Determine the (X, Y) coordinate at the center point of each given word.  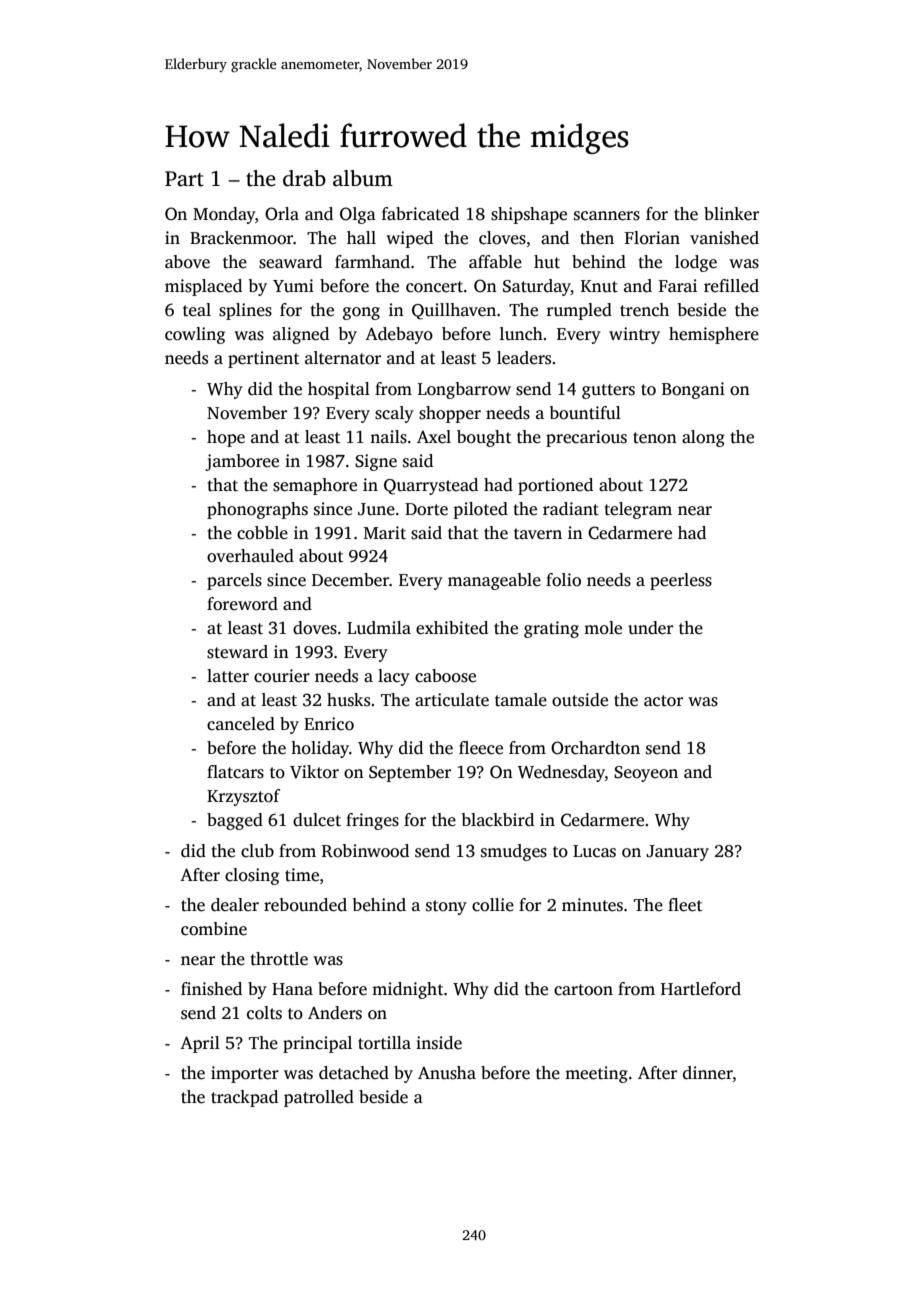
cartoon (583, 990)
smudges (514, 852)
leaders (524, 358)
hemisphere (714, 335)
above (187, 262)
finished (211, 989)
